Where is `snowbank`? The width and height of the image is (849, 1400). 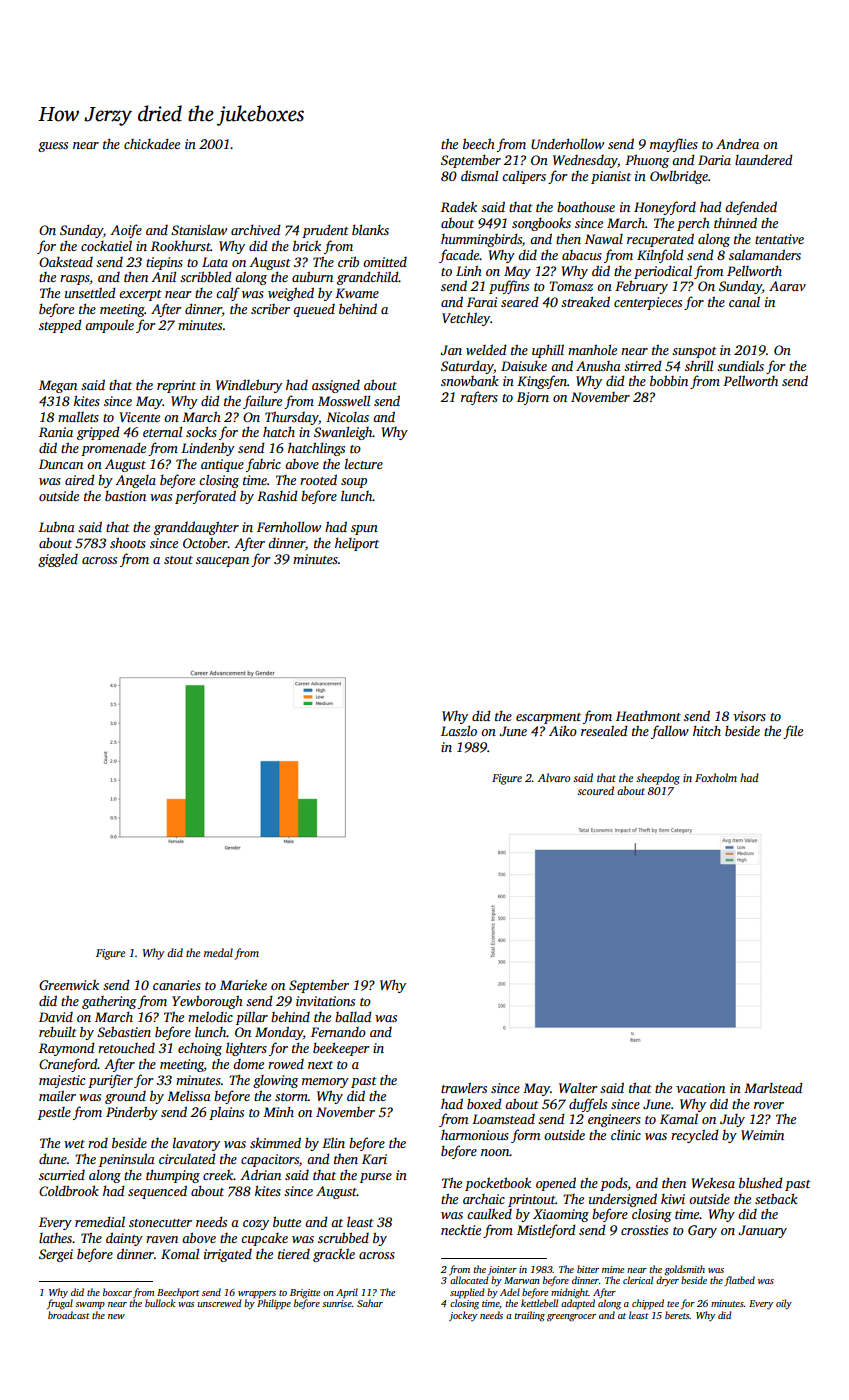
snowbank is located at coordinates (470, 380).
